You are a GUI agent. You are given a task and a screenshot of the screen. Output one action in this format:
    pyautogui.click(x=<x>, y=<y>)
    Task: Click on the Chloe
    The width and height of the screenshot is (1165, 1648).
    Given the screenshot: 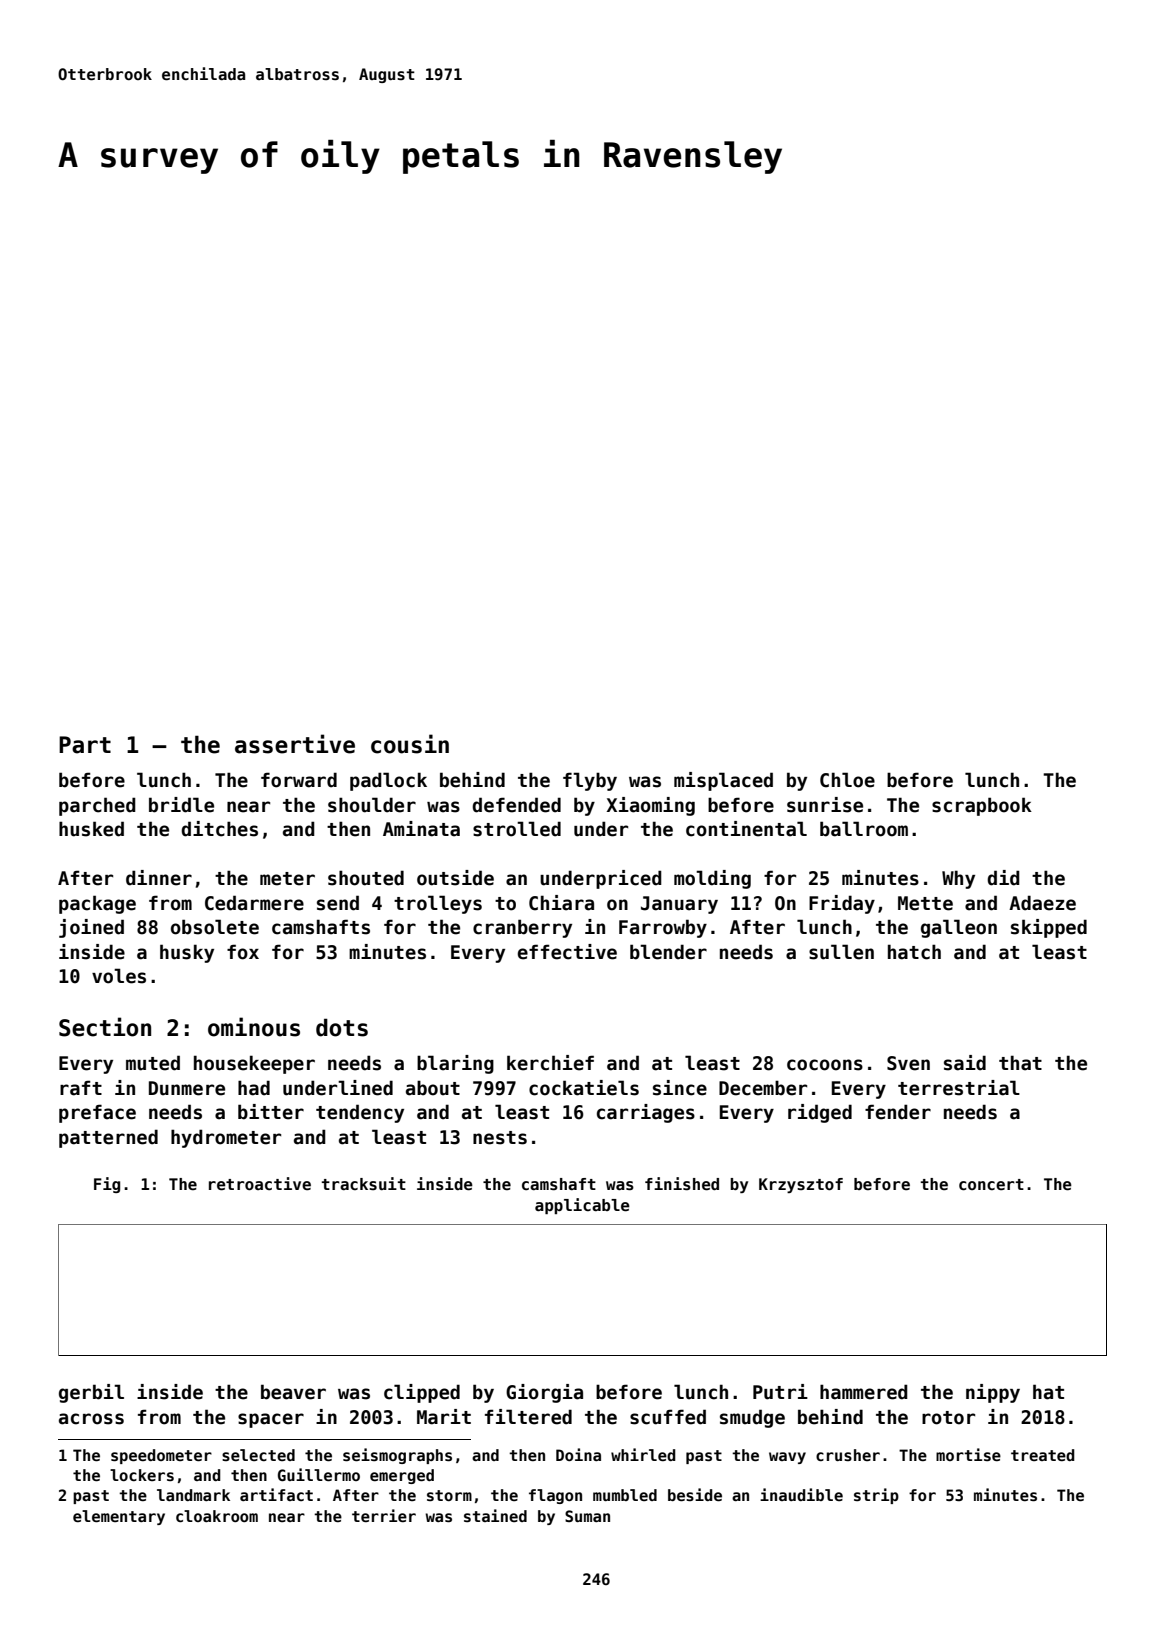 What is the action you would take?
    pyautogui.click(x=847, y=780)
